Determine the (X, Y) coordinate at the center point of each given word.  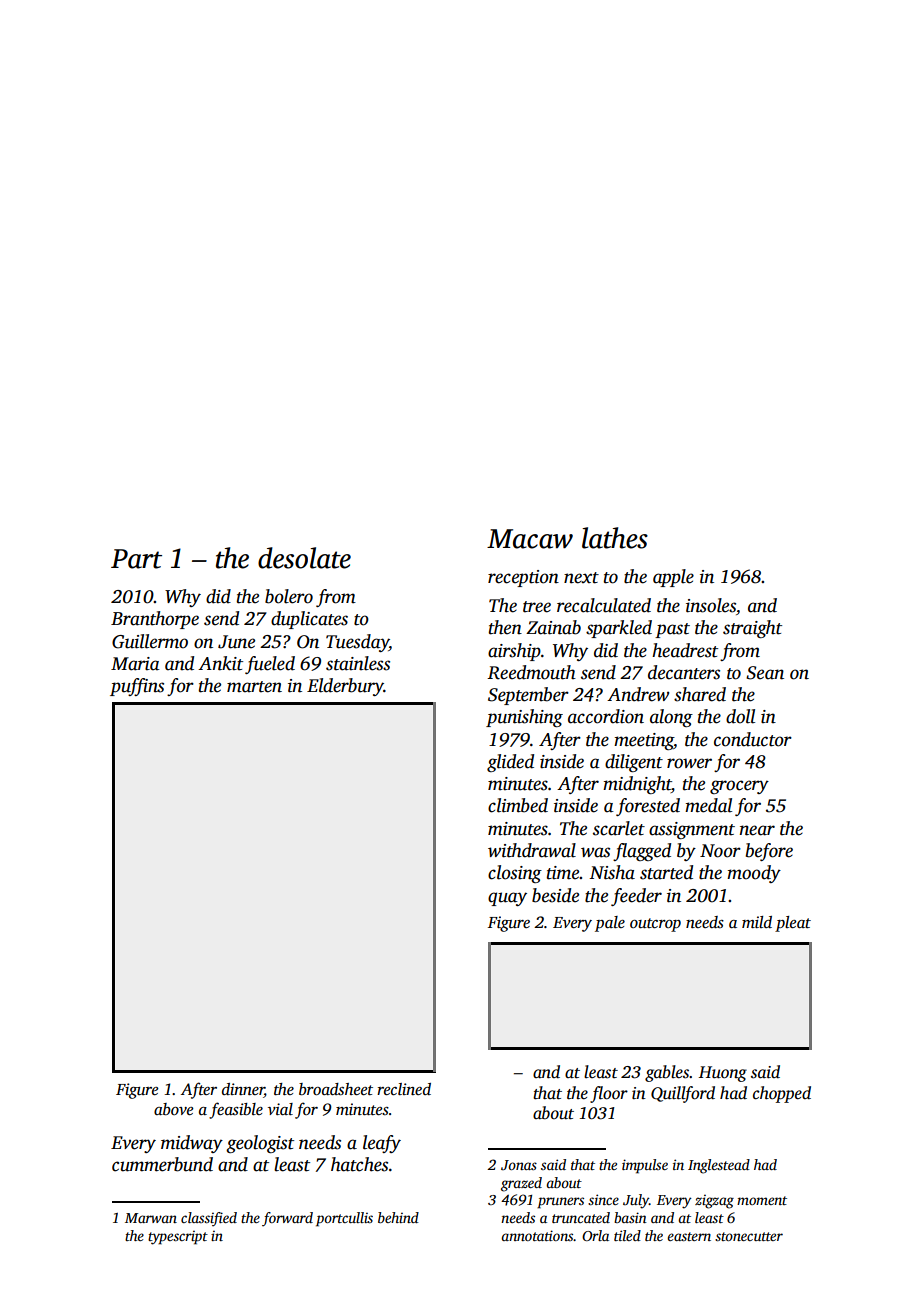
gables (667, 1073)
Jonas (519, 1165)
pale (610, 924)
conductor (753, 739)
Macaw (530, 539)
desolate (304, 558)
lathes (615, 538)
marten (254, 687)
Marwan (151, 1218)
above (174, 1109)
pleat (793, 924)
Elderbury (345, 687)
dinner (243, 1090)
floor (609, 1094)
